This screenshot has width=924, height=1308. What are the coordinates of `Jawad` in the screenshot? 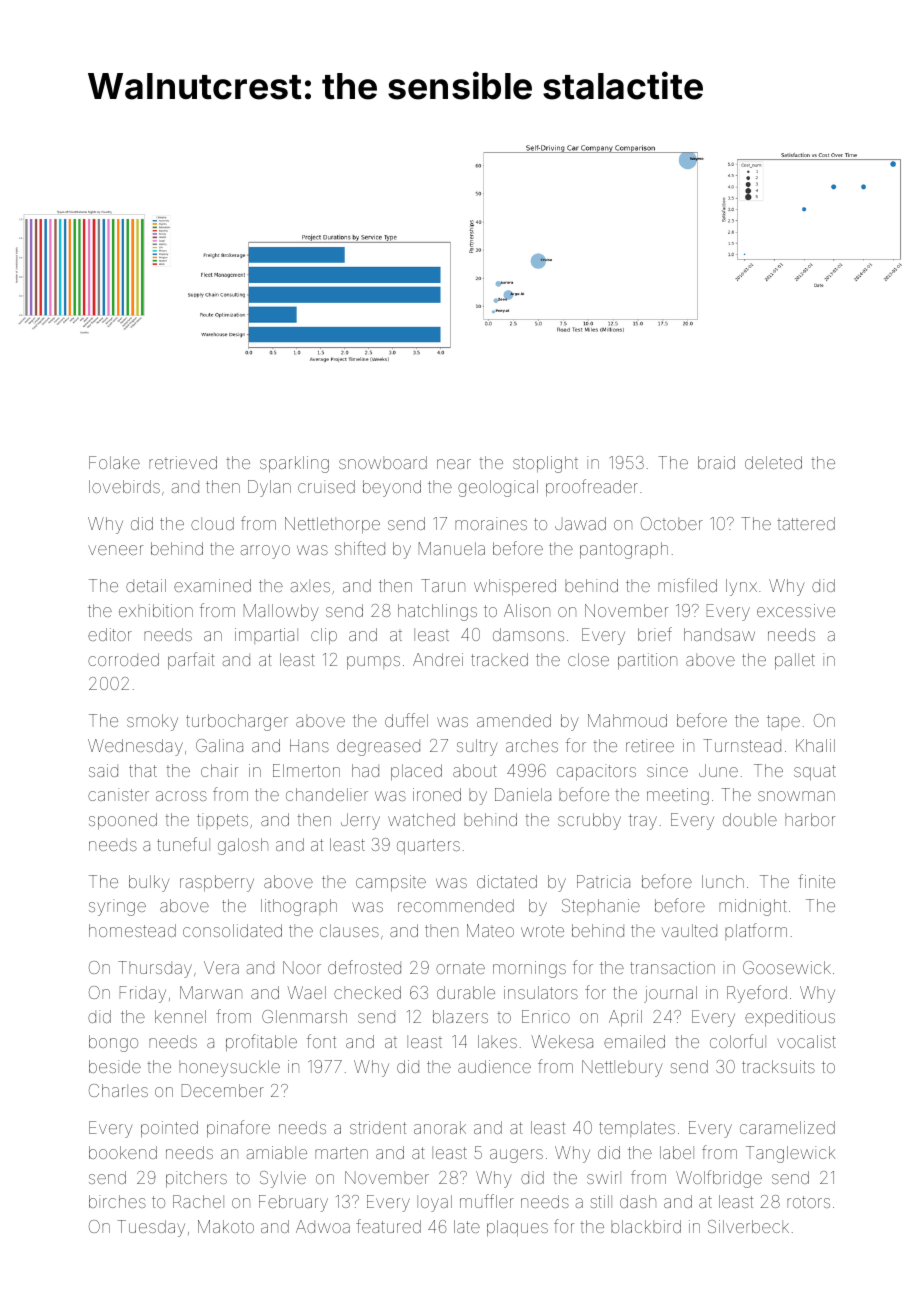 It's located at (580, 523).
